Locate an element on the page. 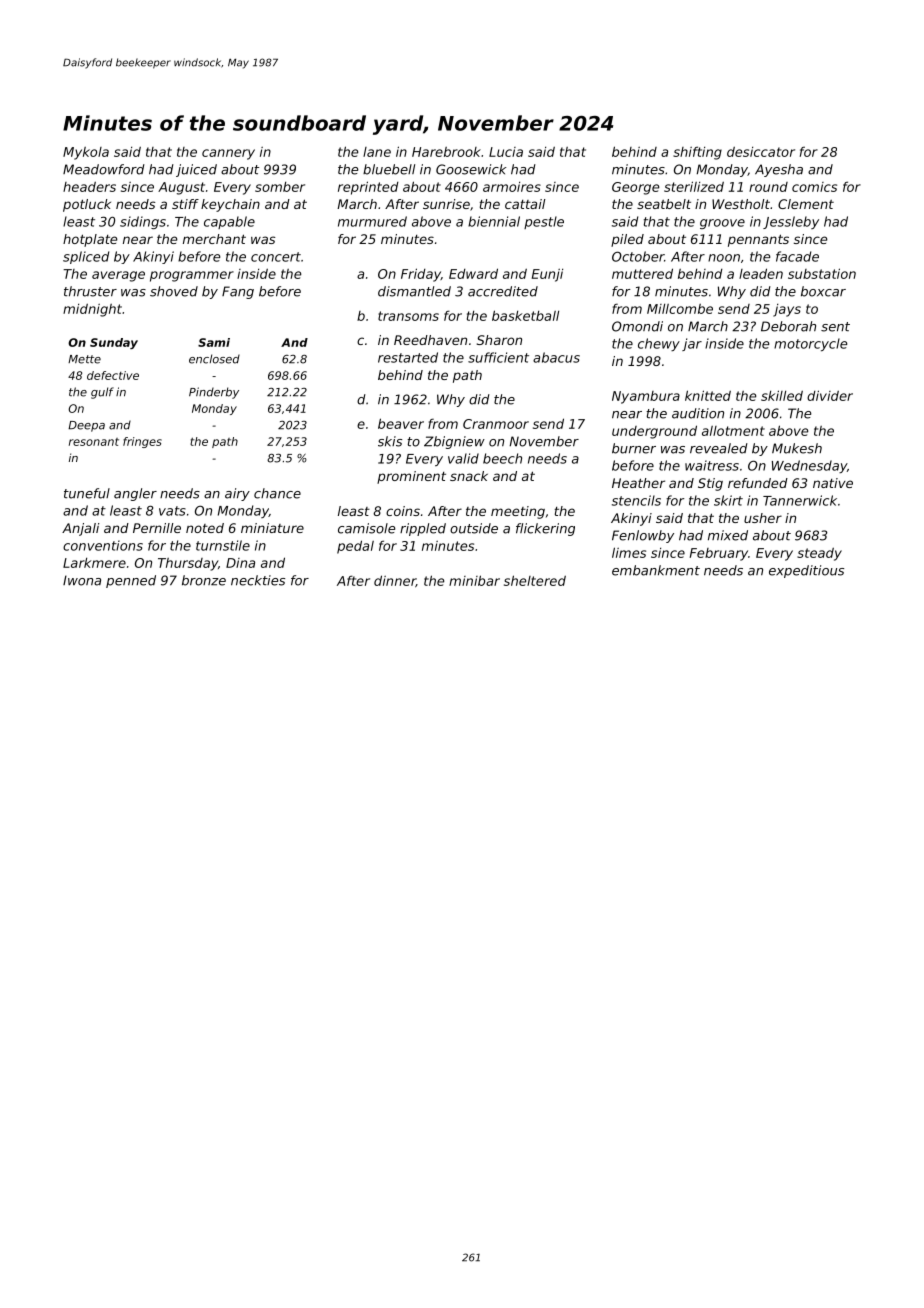 The image size is (924, 1308). neckties is located at coordinates (258, 580).
